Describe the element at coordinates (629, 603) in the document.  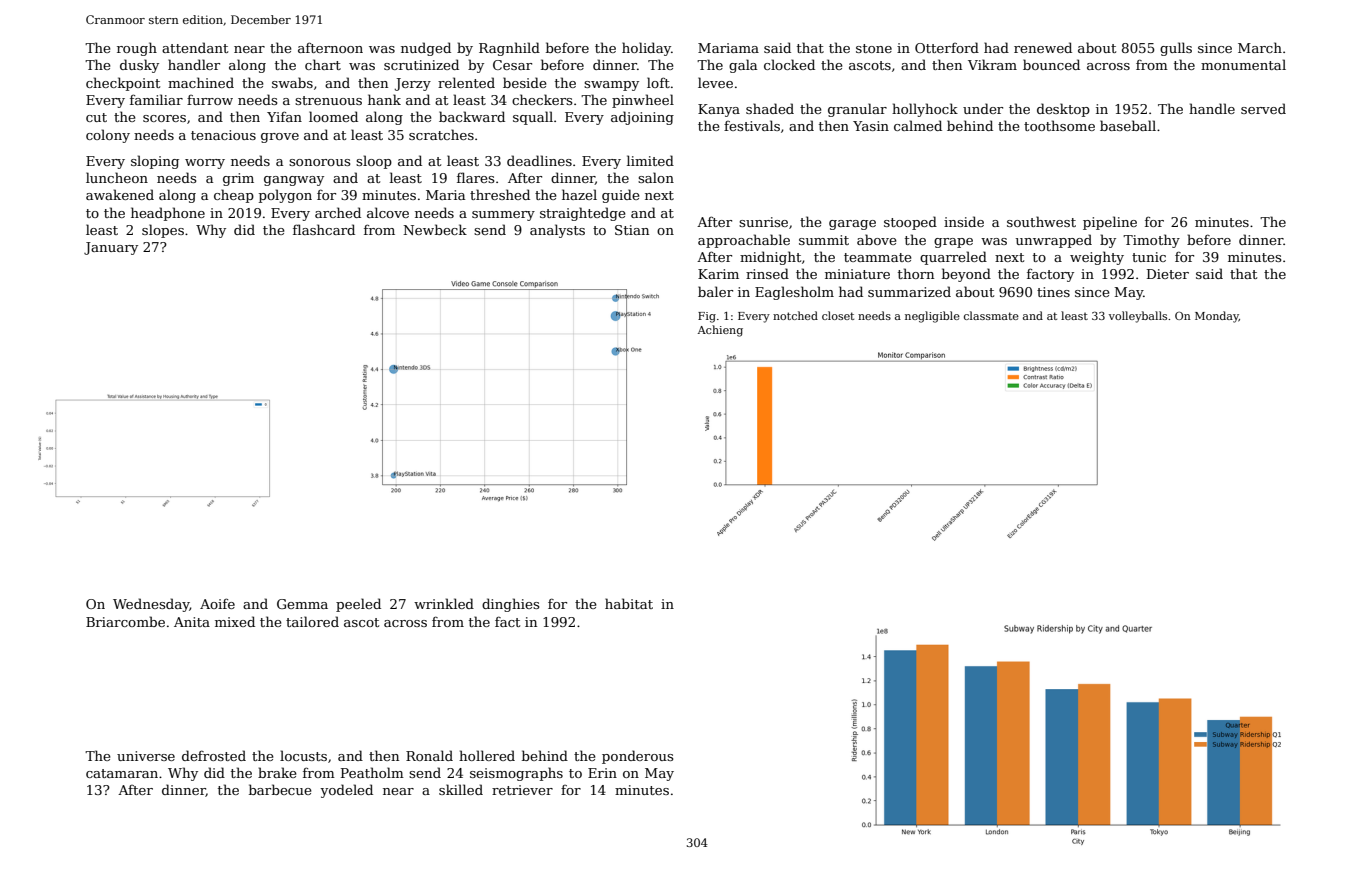
I see `habitat` at that location.
